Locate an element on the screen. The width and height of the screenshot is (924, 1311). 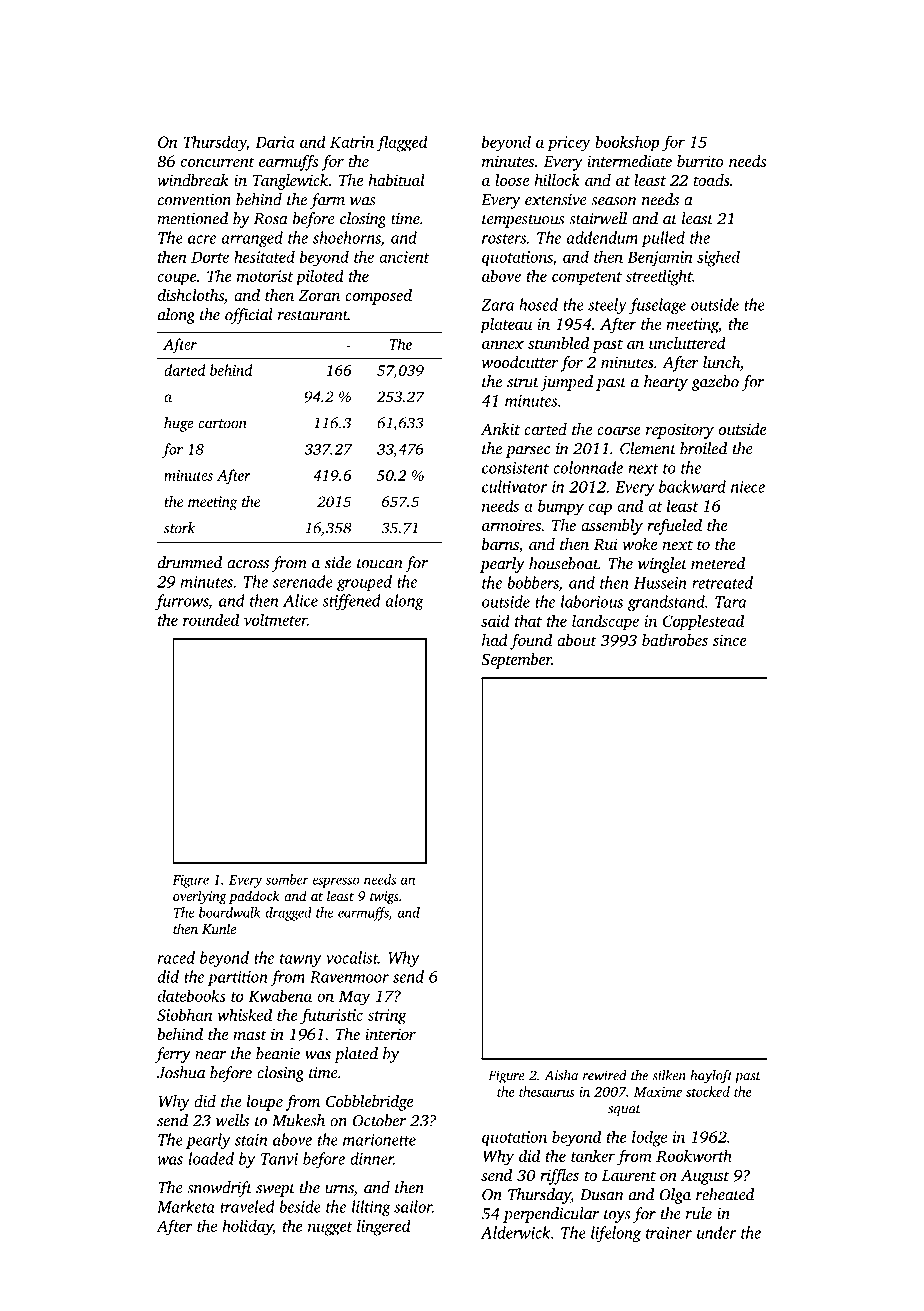
restaurant is located at coordinates (313, 316).
